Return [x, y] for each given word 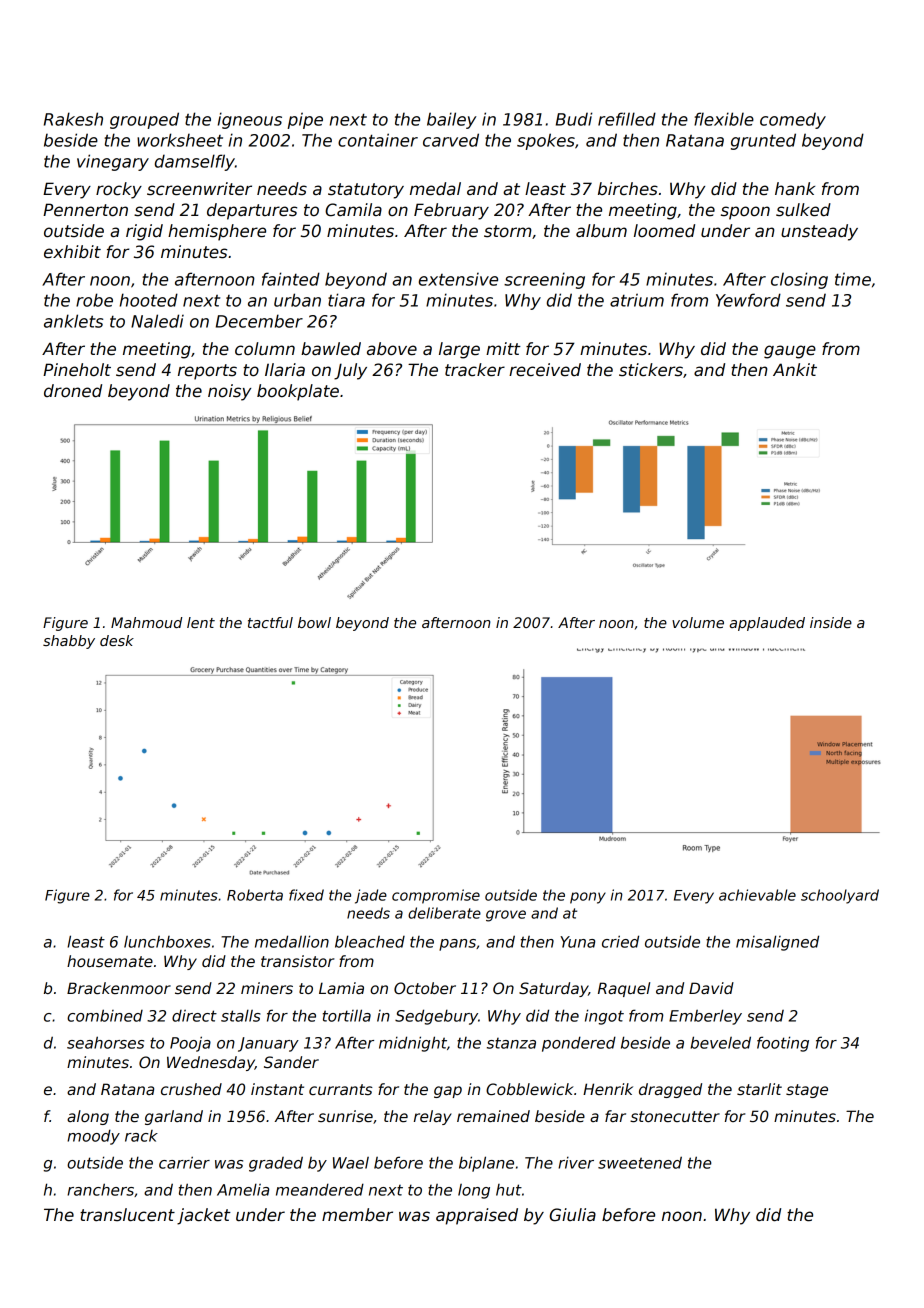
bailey [452, 120]
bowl [314, 622]
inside [831, 622]
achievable [757, 895]
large [459, 350]
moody [93, 1137]
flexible [724, 119]
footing [783, 1044]
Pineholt [77, 370]
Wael [351, 1163]
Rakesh [73, 119]
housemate [110, 961]
